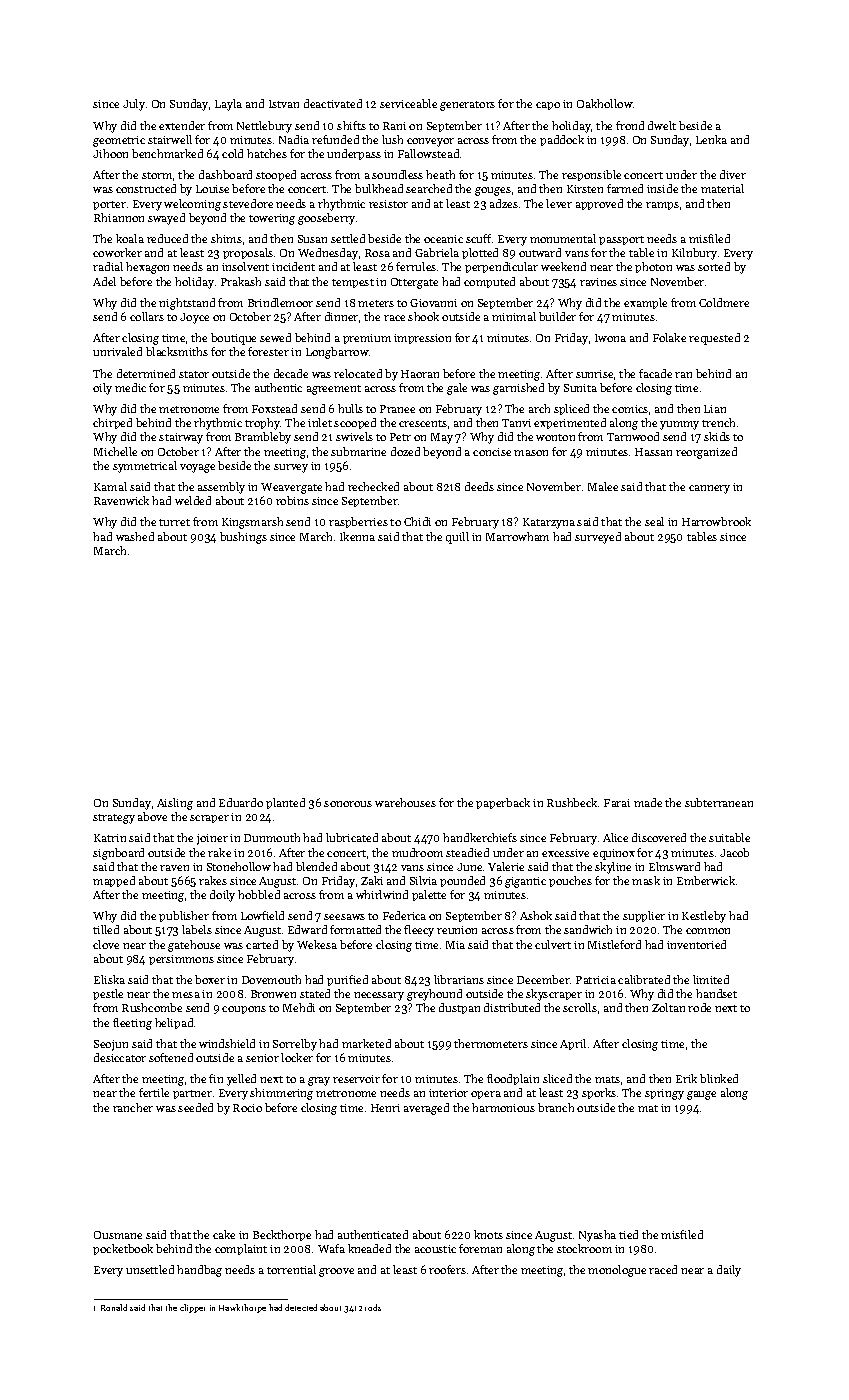 This screenshot has width=849, height=1400. What do you see at coordinates (195, 1107) in the screenshot?
I see `seeded` at bounding box center [195, 1107].
